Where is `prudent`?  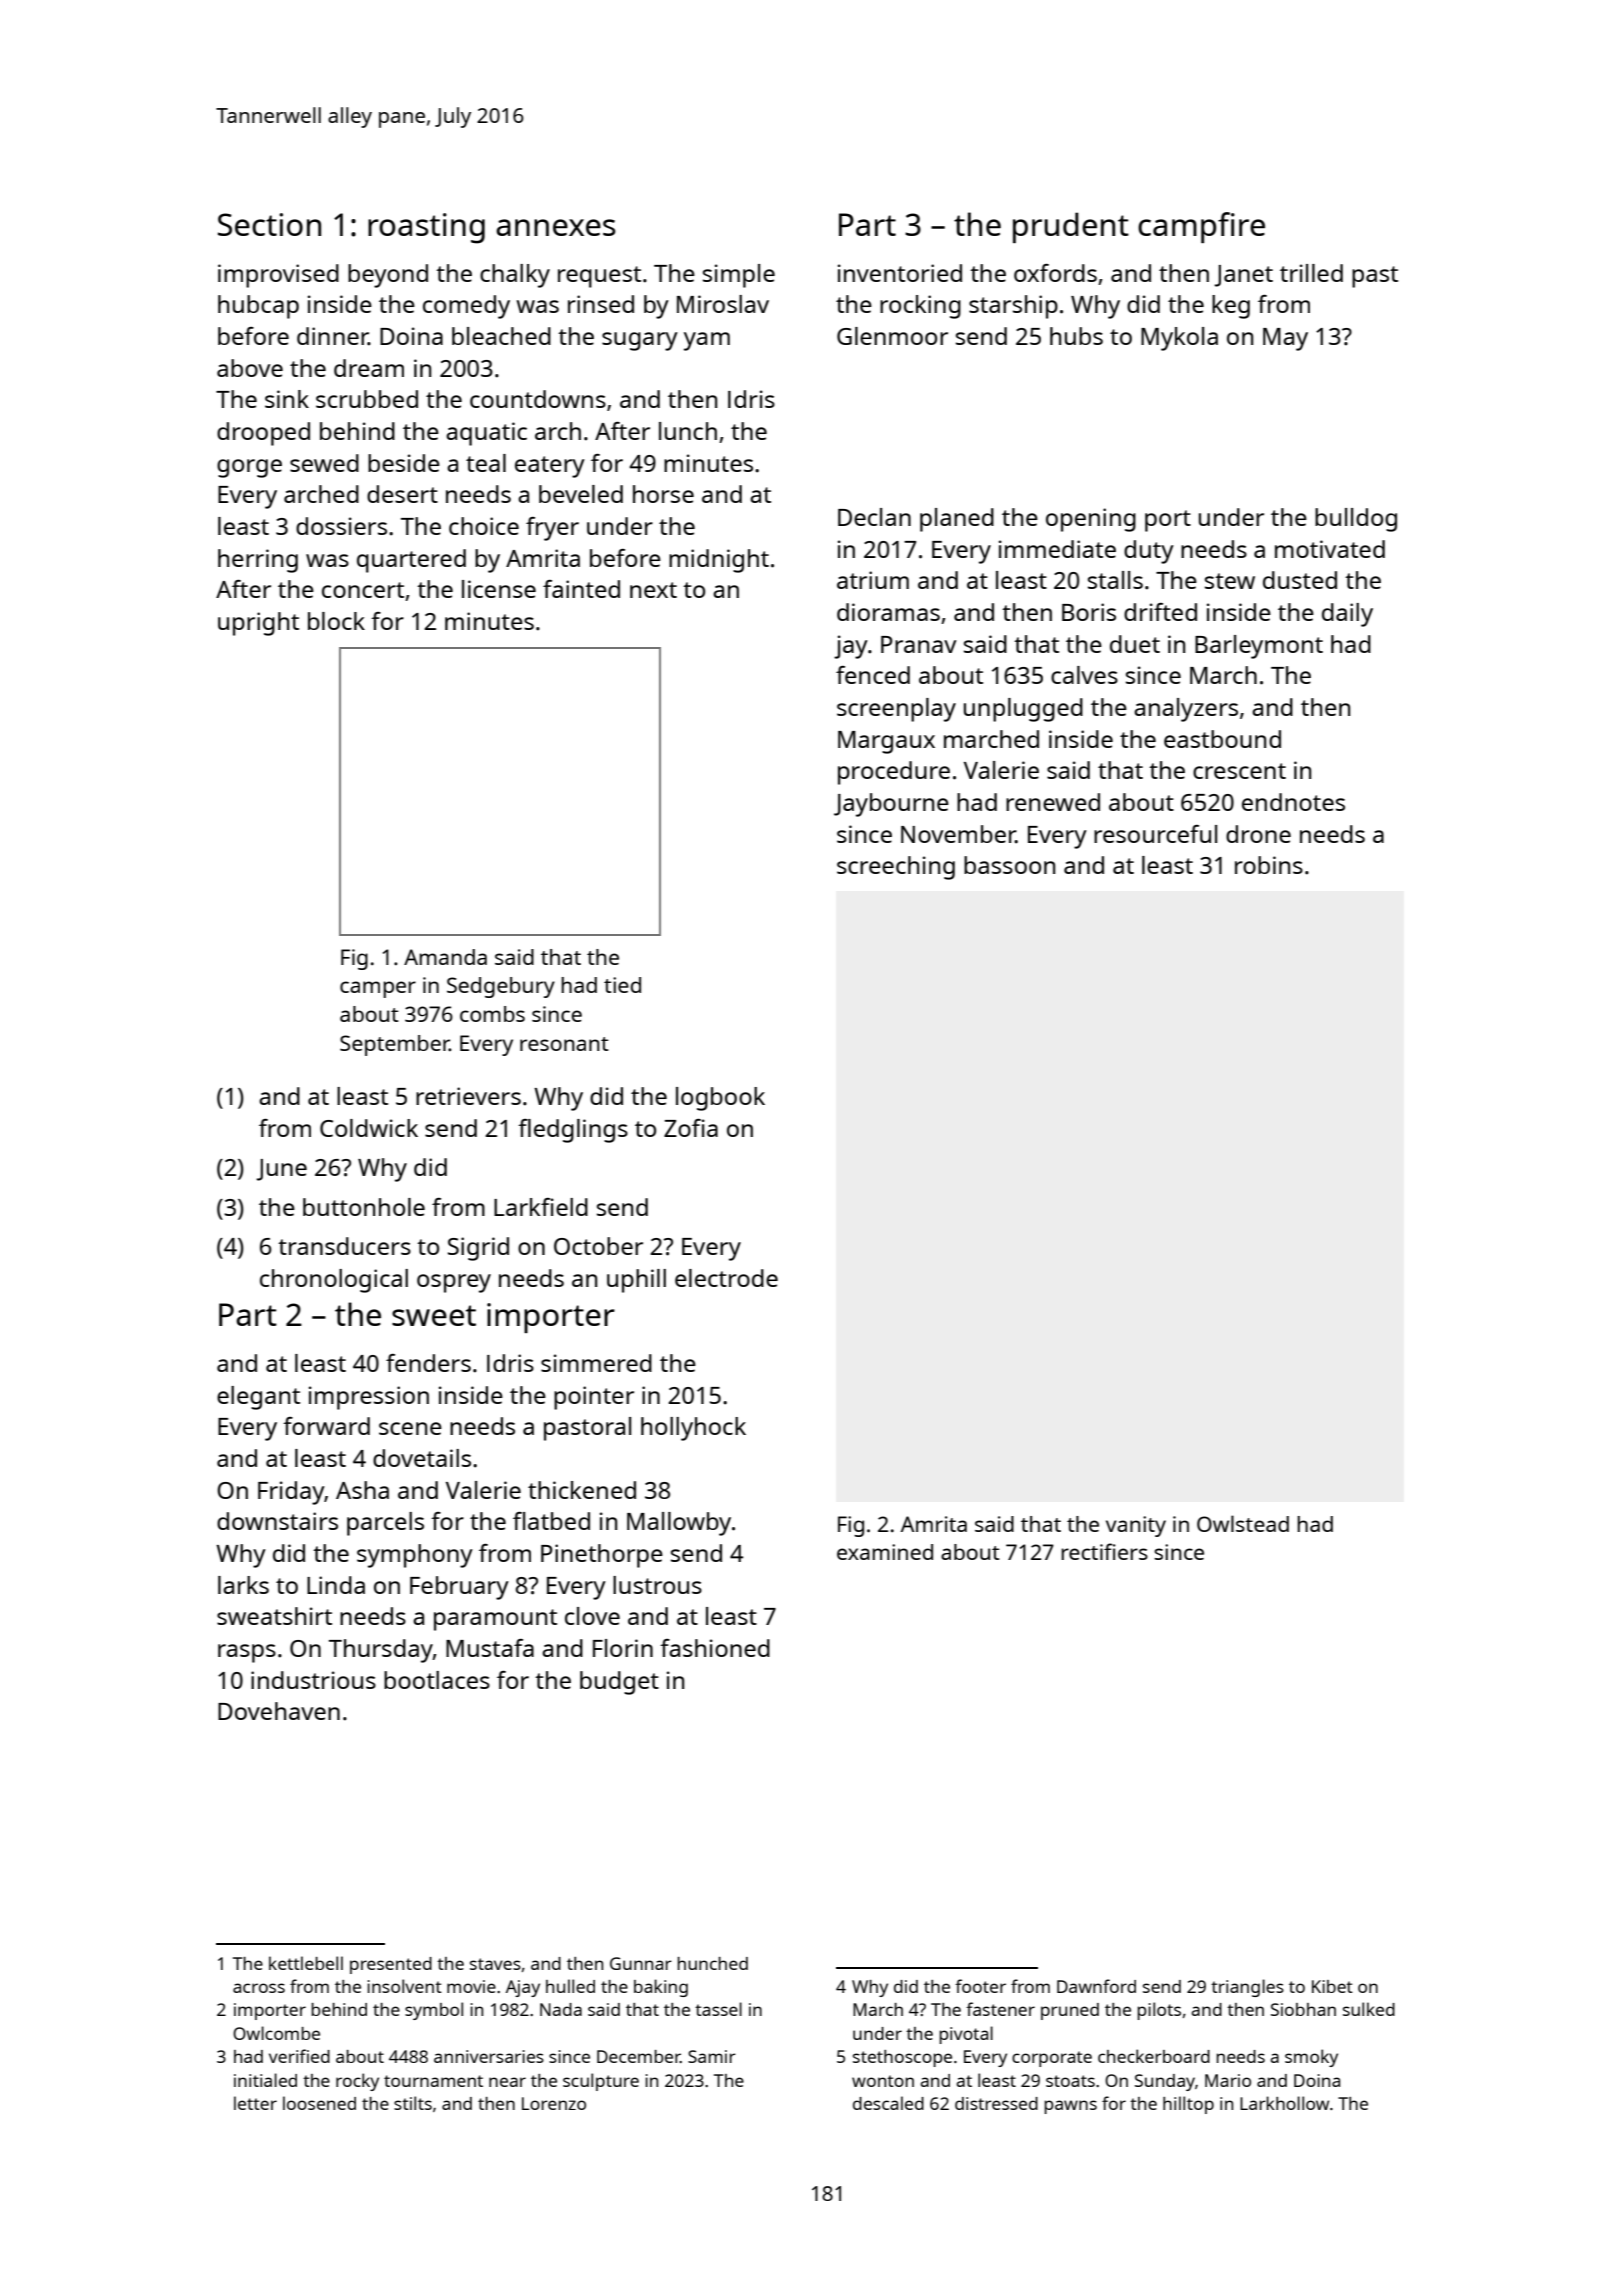
prudent is located at coordinates (1071, 227).
